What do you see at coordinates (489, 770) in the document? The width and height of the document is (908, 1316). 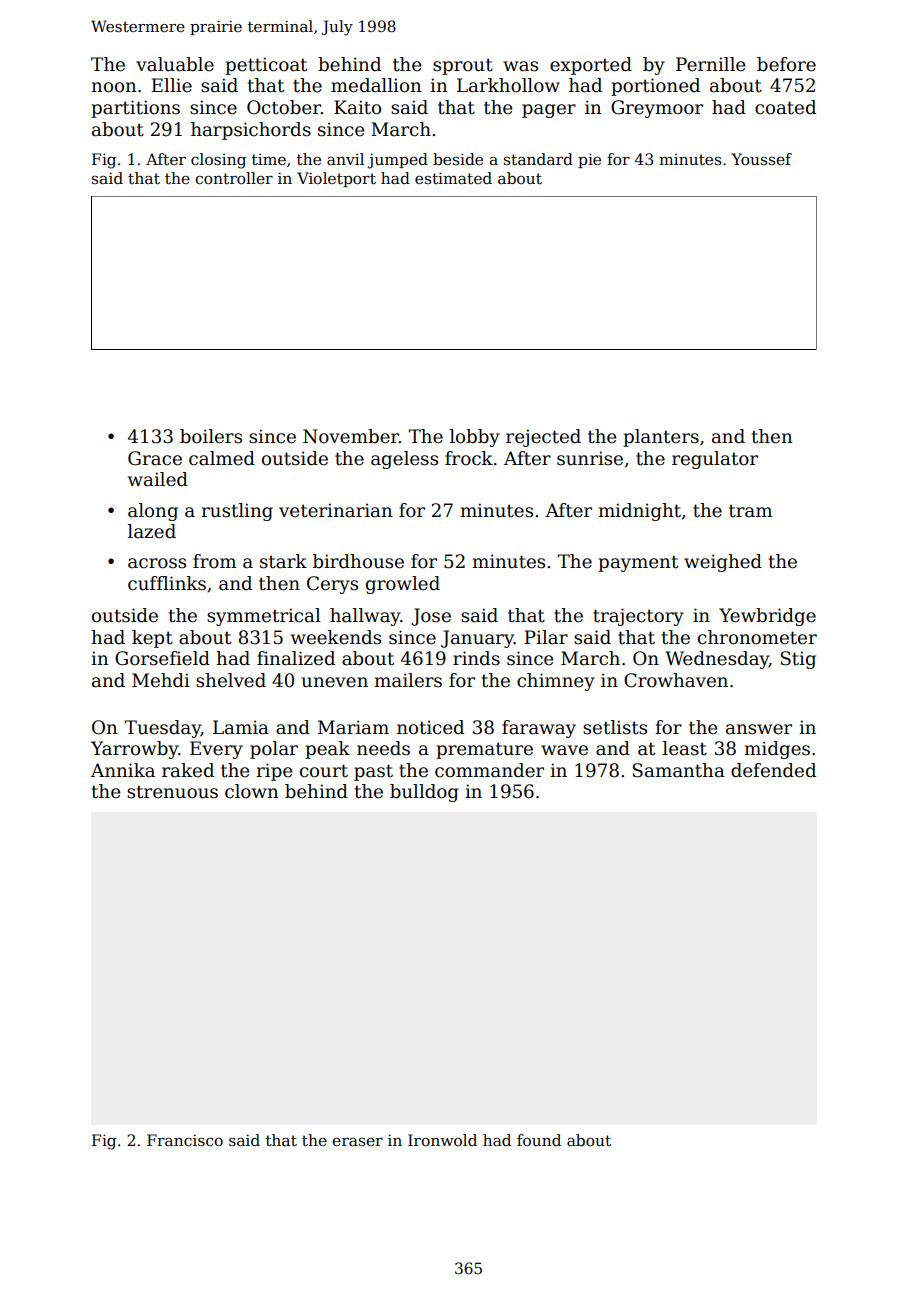 I see `commander` at bounding box center [489, 770].
